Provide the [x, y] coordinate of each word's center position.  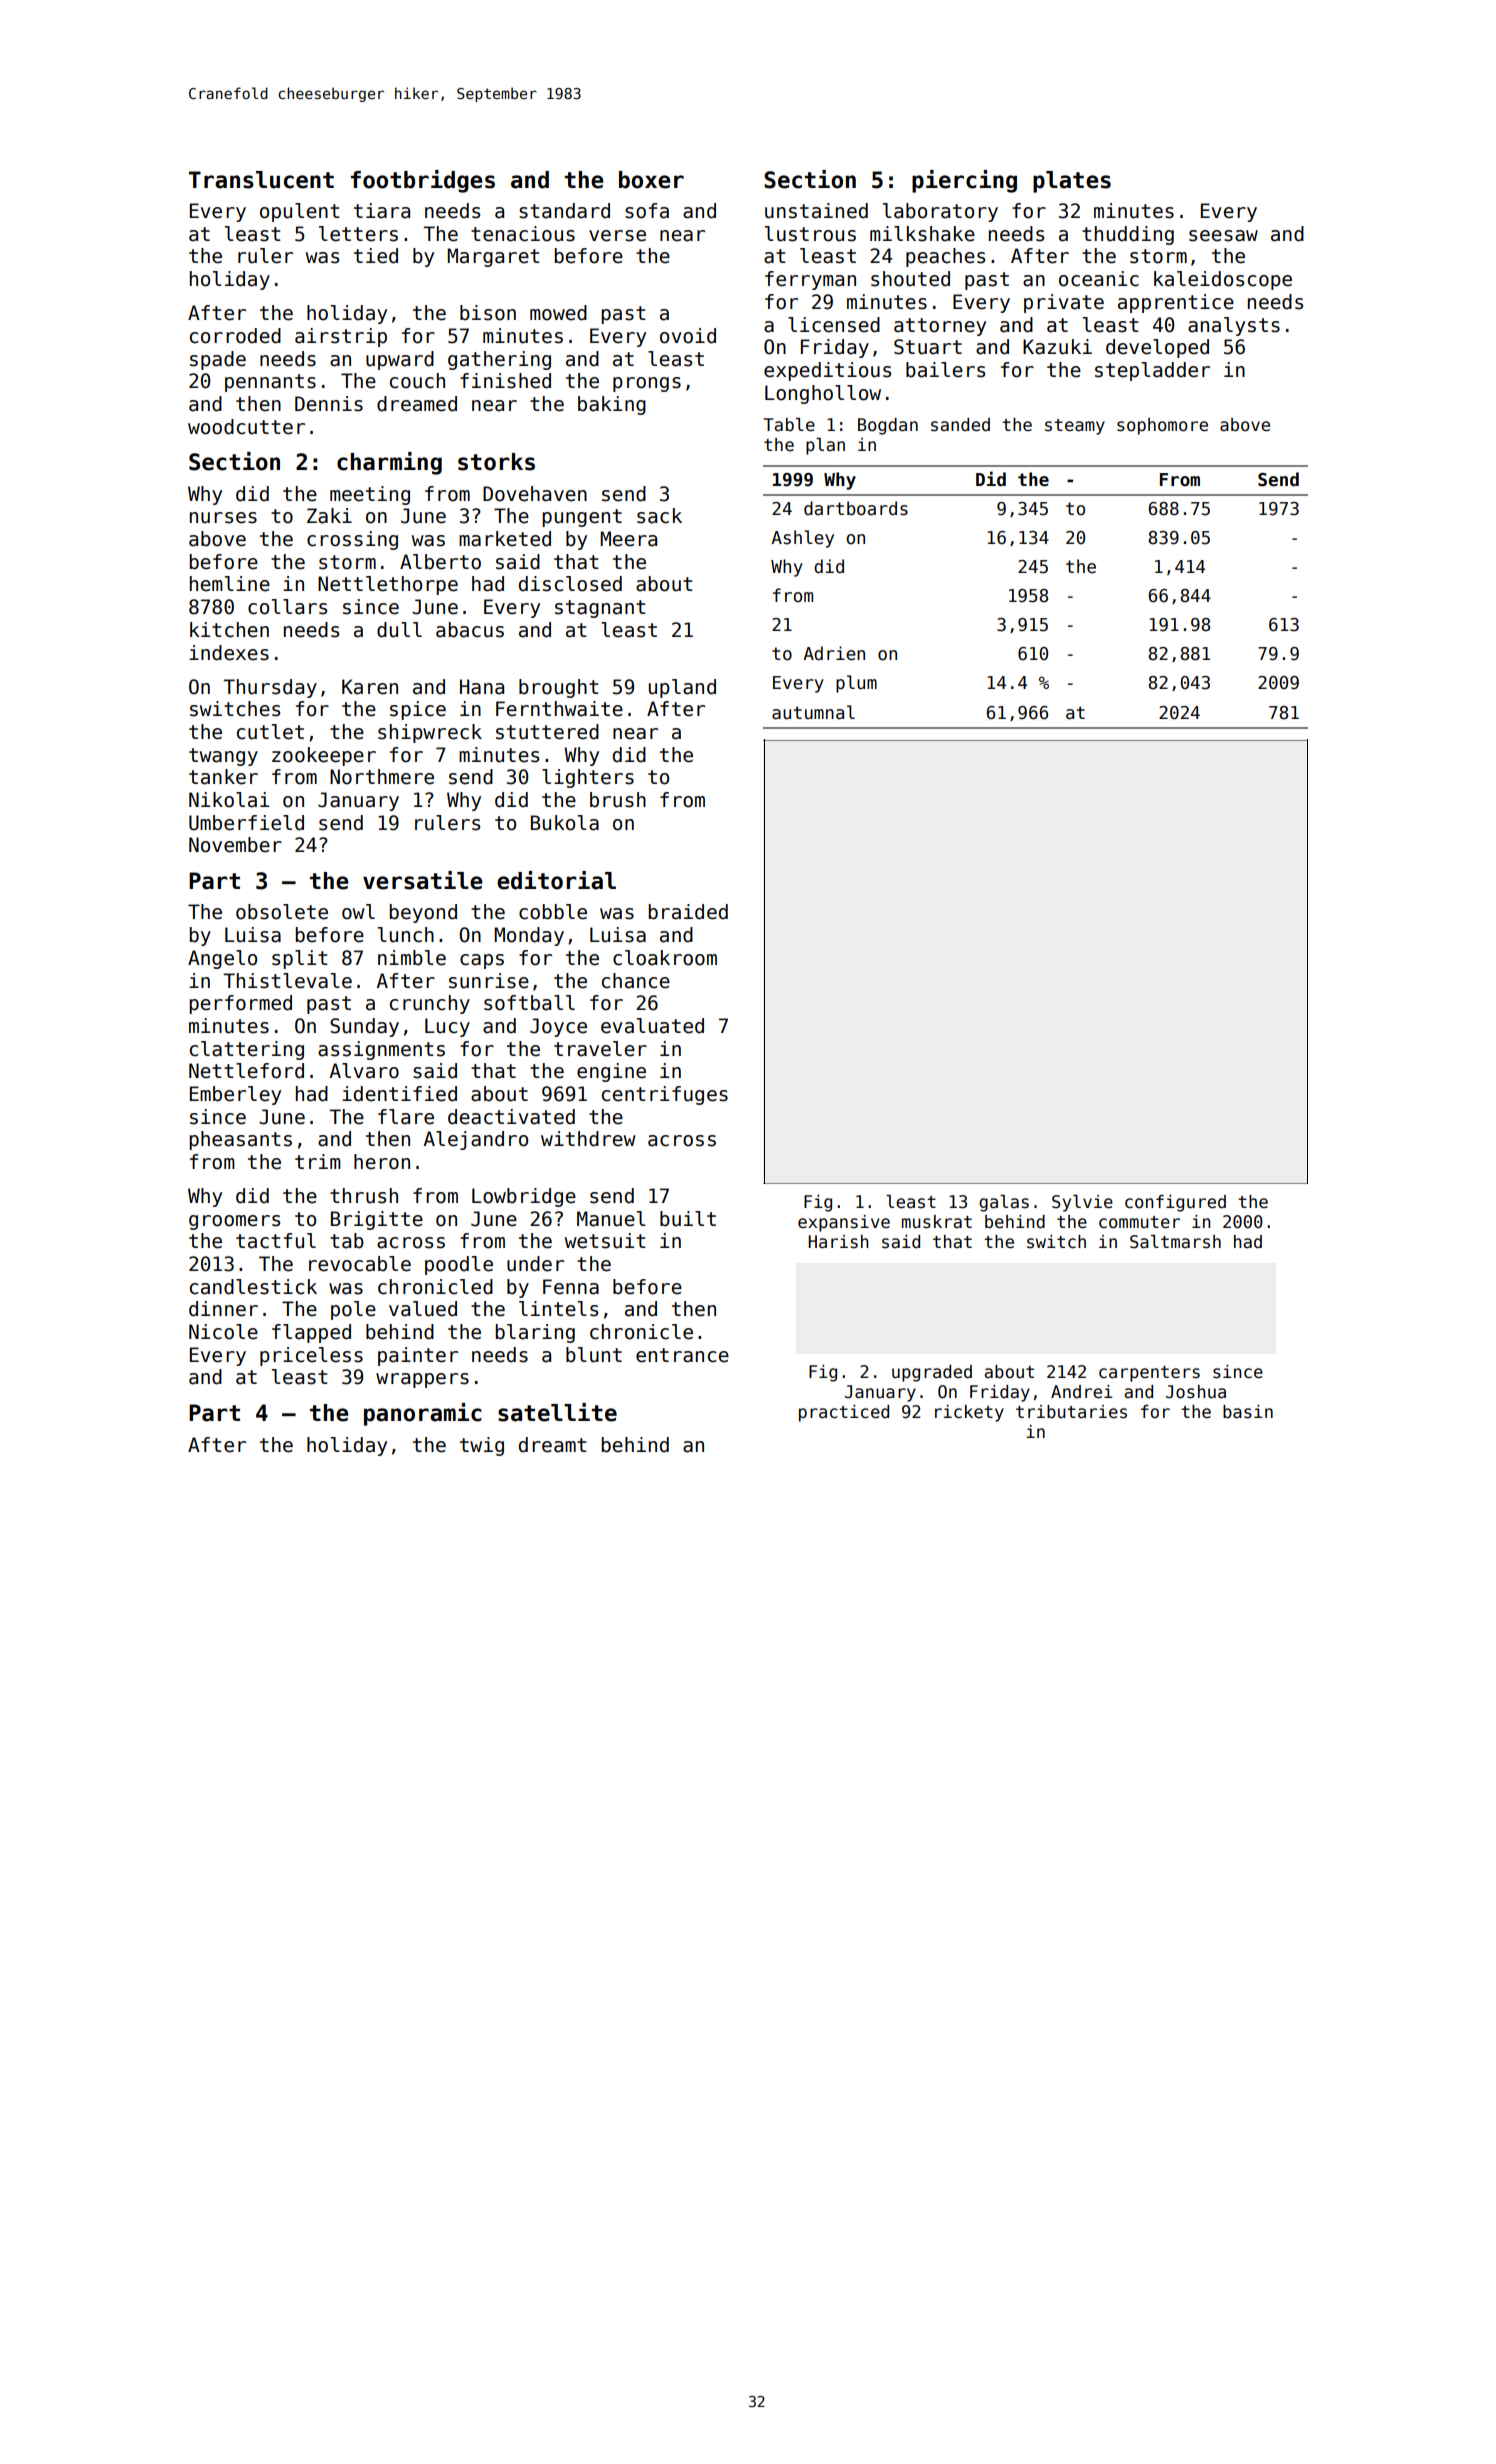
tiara [382, 211]
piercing [964, 181]
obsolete [282, 912]
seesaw [1223, 236]
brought [559, 688]
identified [399, 1094]
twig [482, 1446]
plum [856, 684]
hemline [230, 584]
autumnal [813, 712]
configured [1175, 1203]
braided [688, 912]
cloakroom [665, 958]
